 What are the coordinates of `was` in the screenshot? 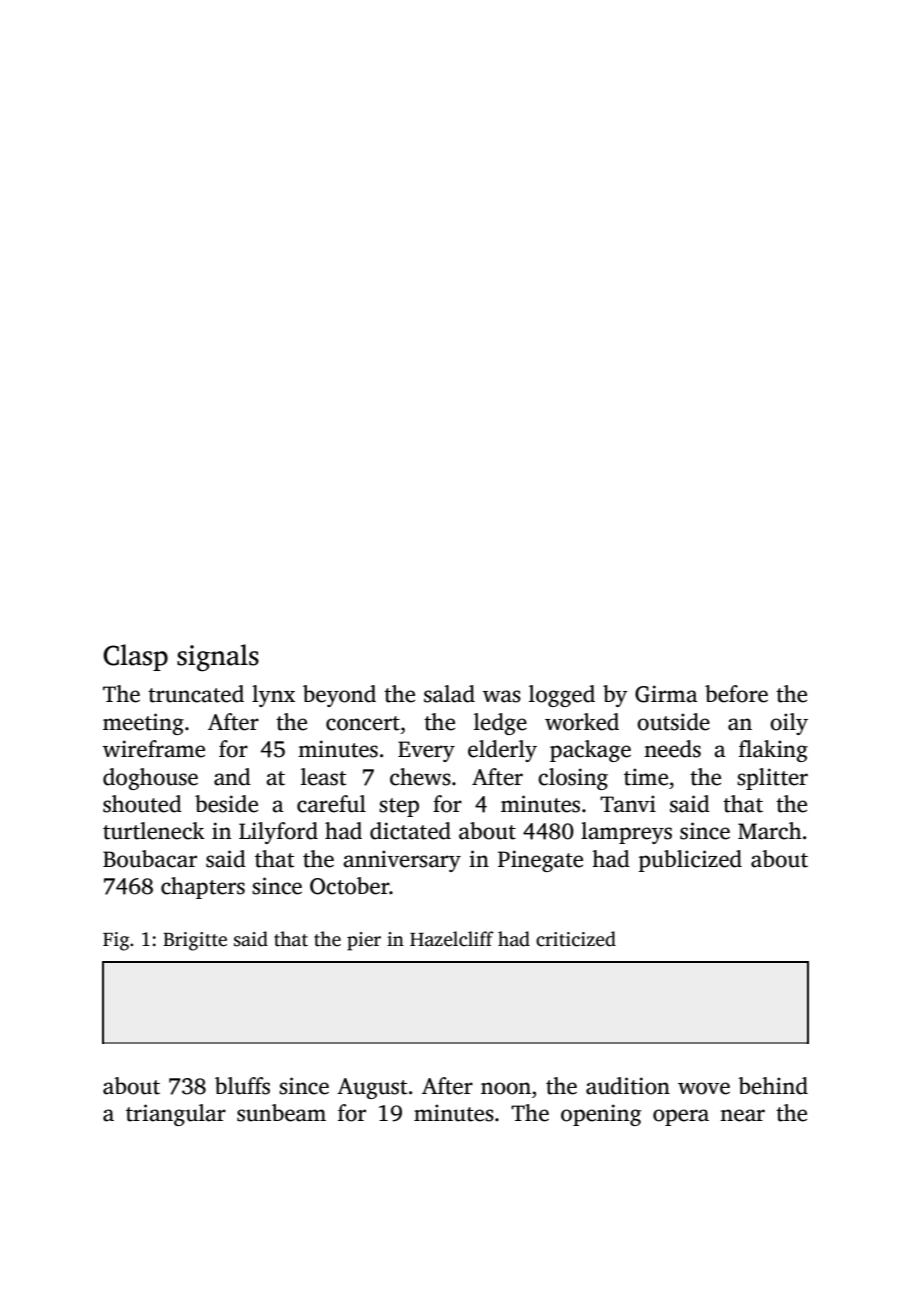 It's located at (502, 696).
